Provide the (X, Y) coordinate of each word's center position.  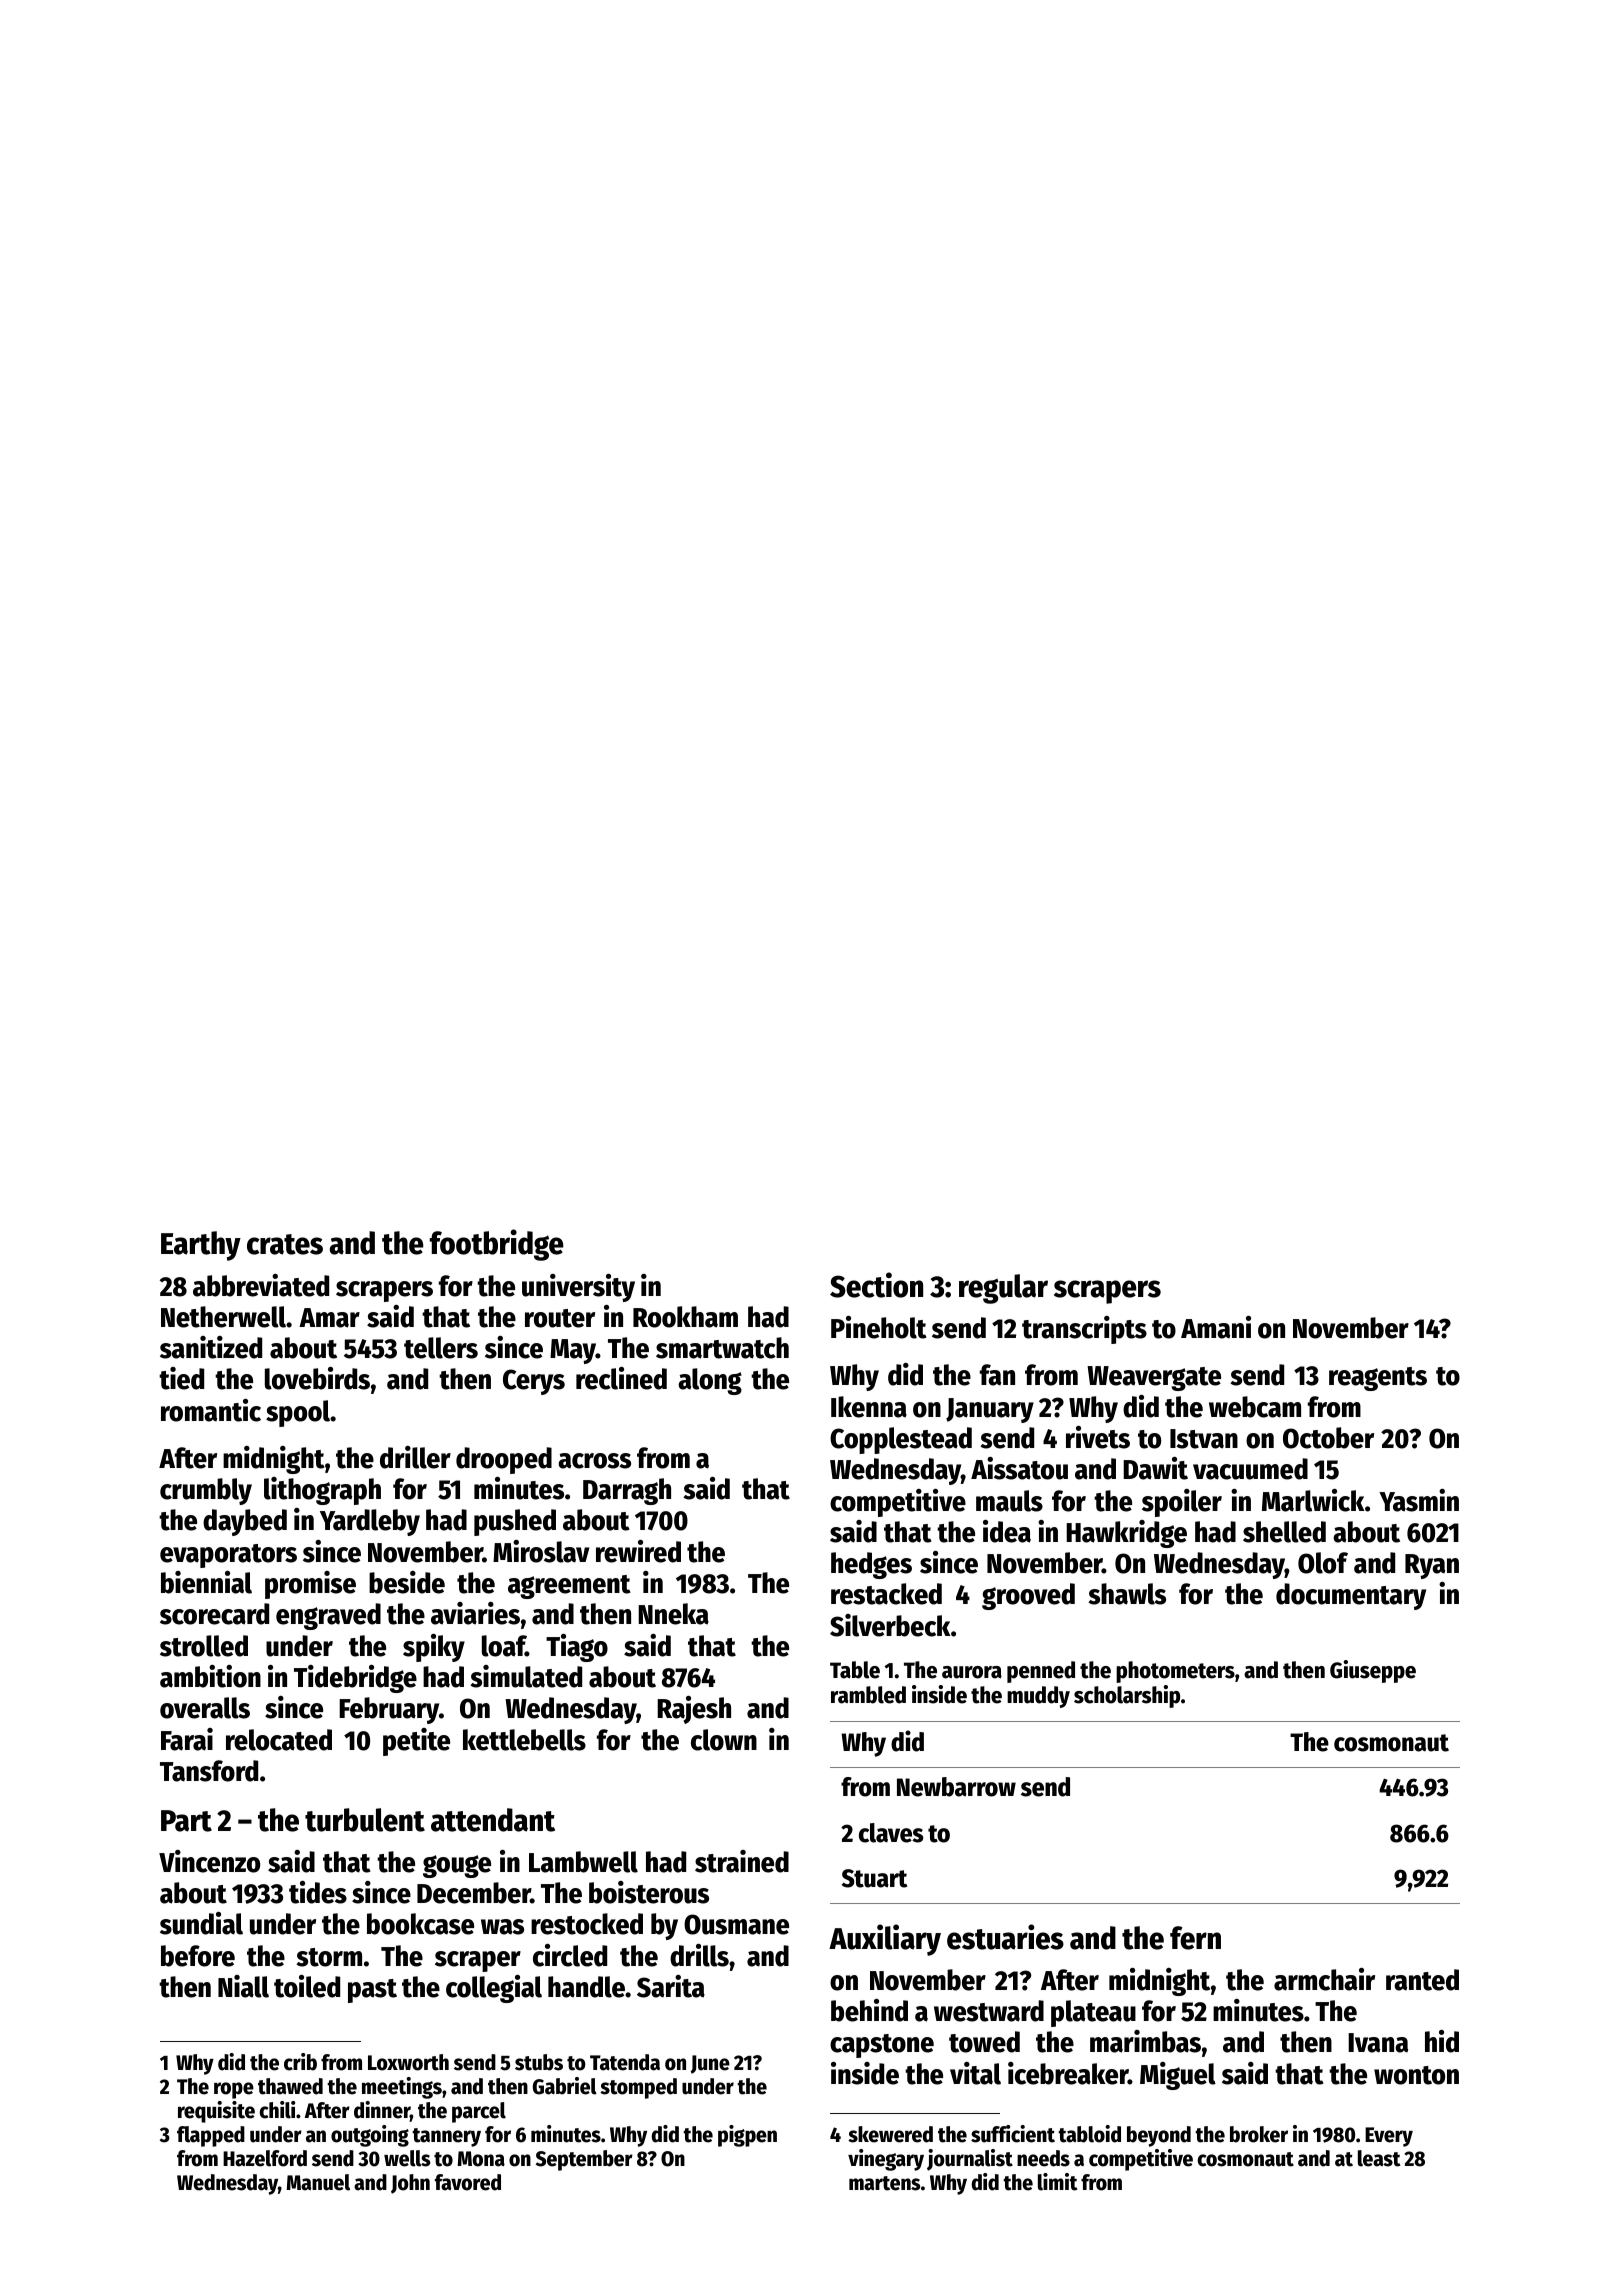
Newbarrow (956, 1787)
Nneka (673, 1614)
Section (876, 1285)
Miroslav (541, 1551)
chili (277, 2110)
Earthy (201, 1246)
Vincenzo (209, 1861)
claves (891, 1833)
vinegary (886, 2160)
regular (1003, 1289)
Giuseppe (1373, 1671)
